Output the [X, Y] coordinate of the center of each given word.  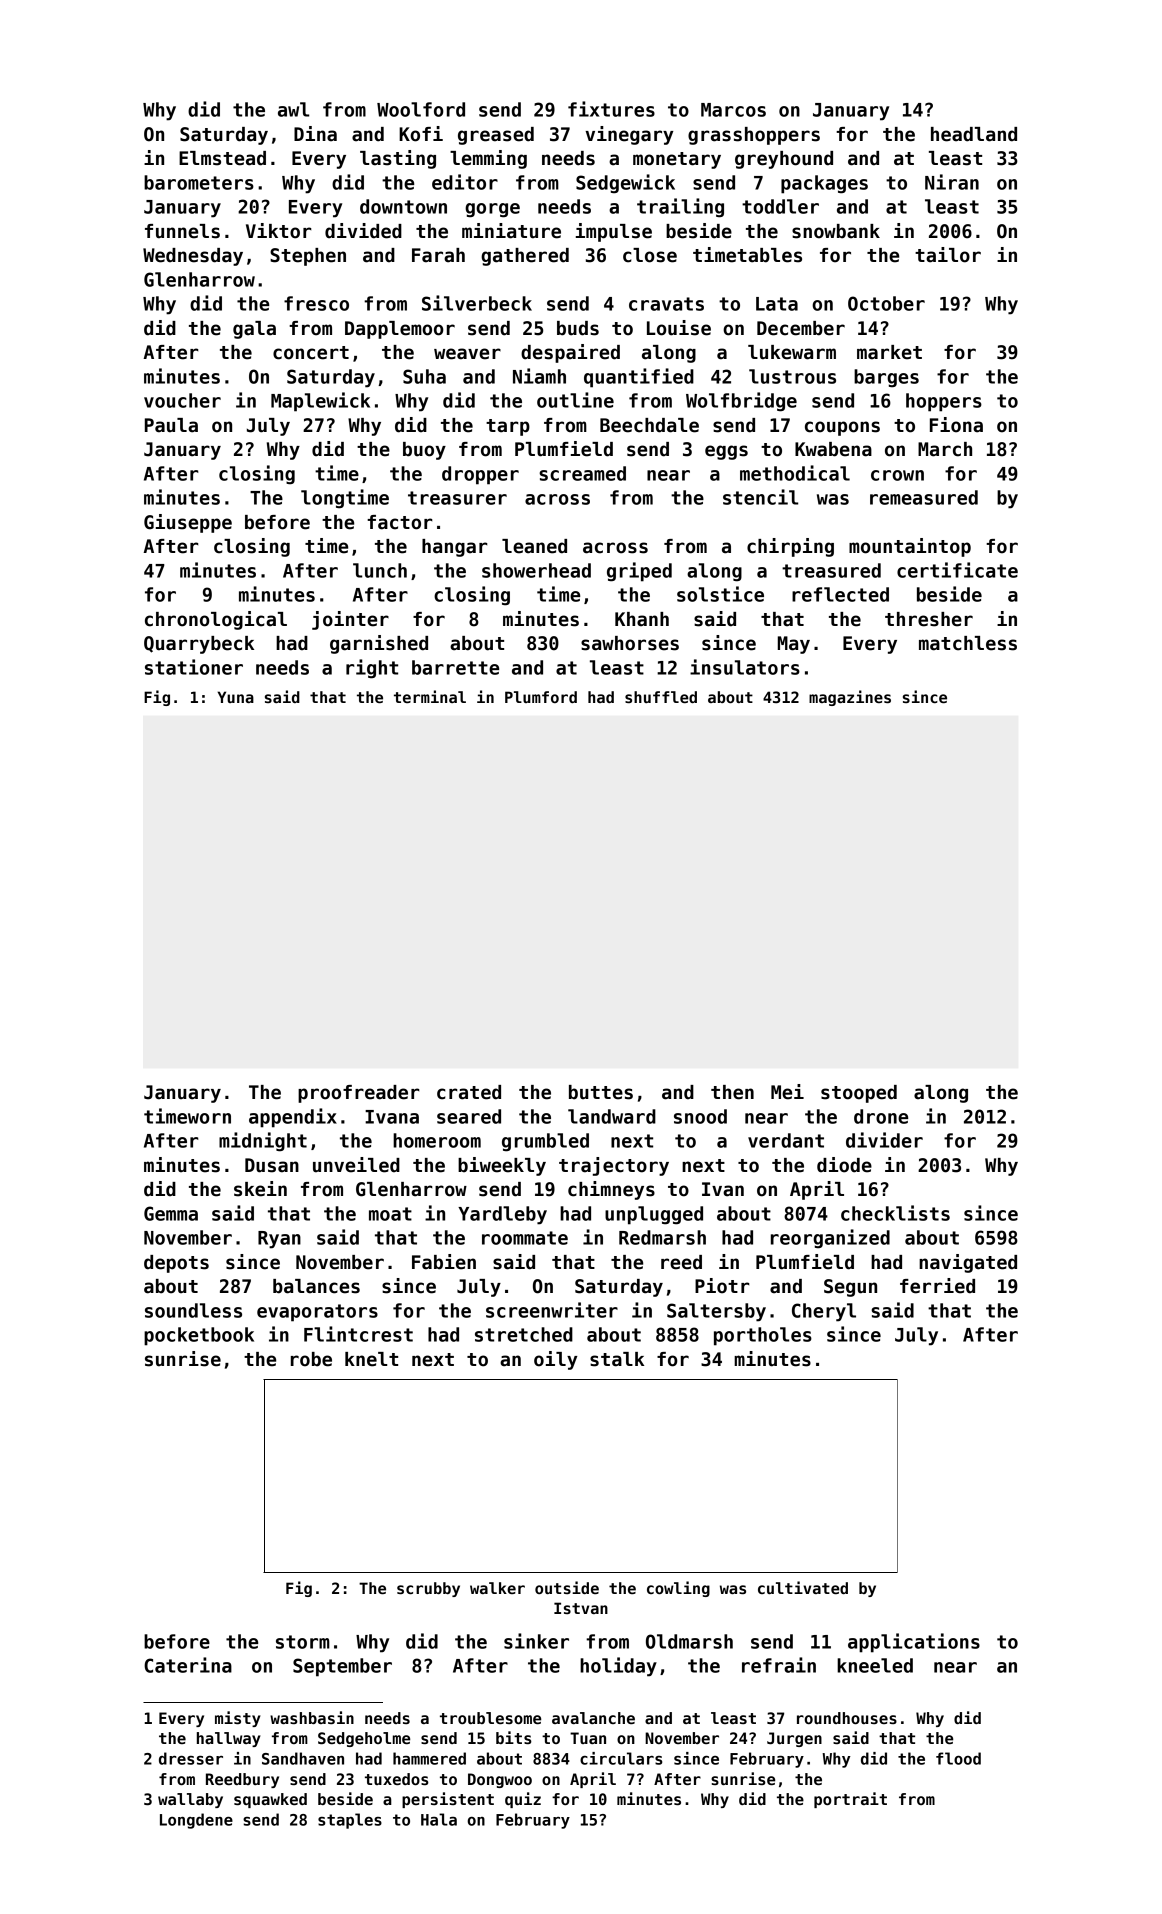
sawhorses [630, 643]
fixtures [611, 109]
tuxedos [397, 1779]
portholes [763, 1336]
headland [974, 134]
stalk [617, 1359]
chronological [216, 620]
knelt [371, 1359]
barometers [199, 182]
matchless [968, 643]
